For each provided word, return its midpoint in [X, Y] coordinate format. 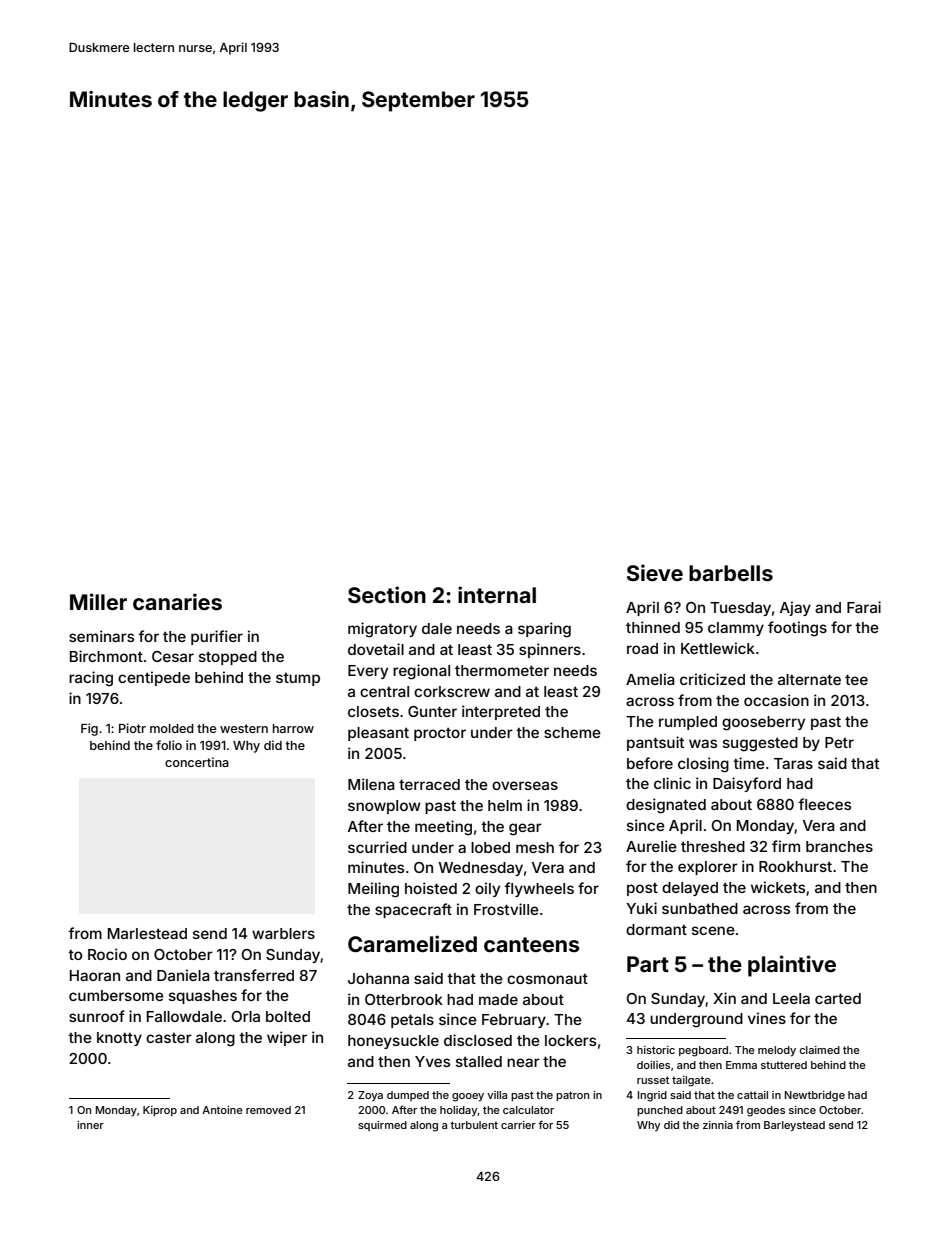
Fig [89, 729]
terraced [429, 784]
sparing [544, 630]
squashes [203, 997]
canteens [532, 944]
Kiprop [160, 1111]
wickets [778, 887]
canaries [177, 601]
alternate [809, 679]
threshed [713, 846]
